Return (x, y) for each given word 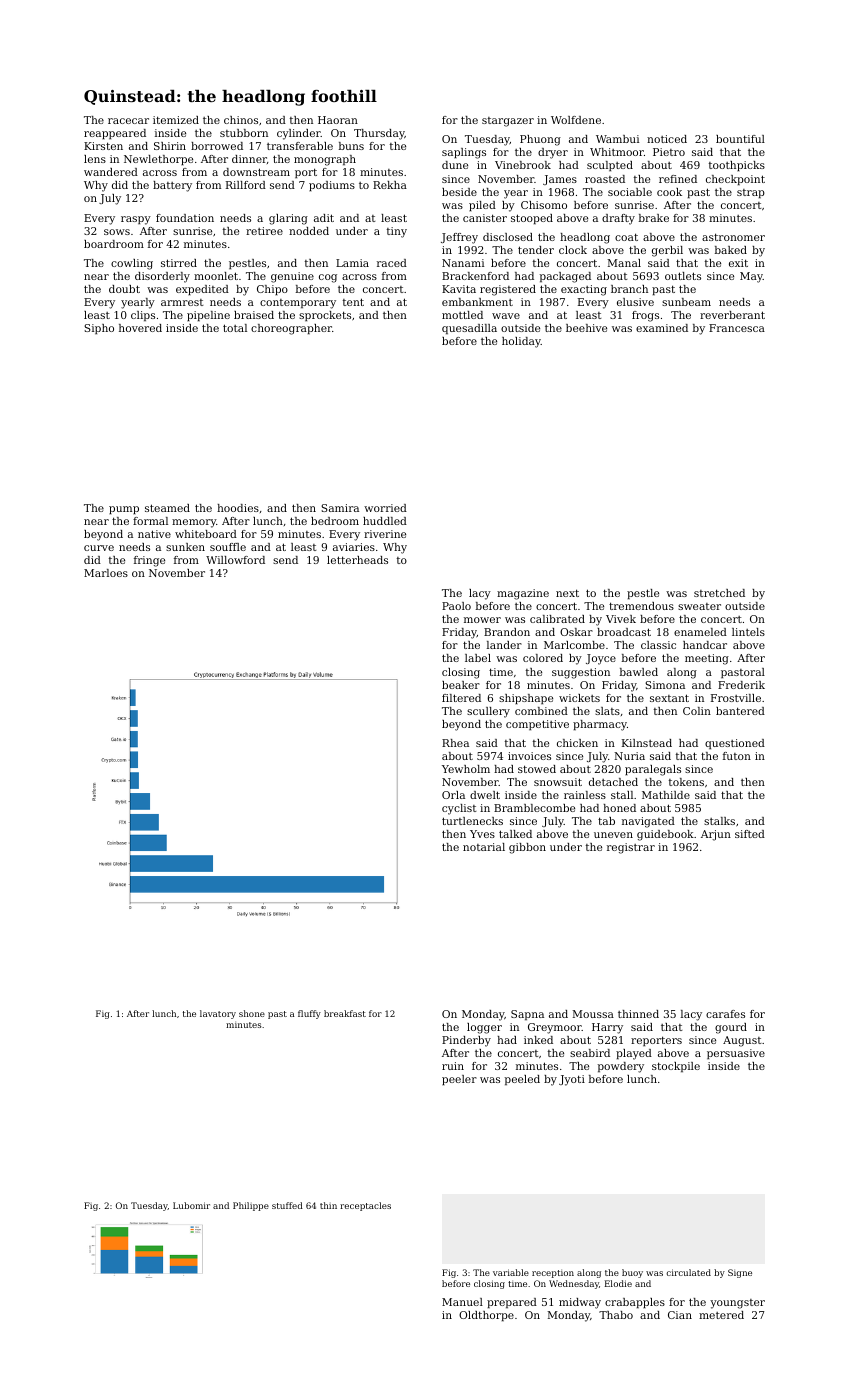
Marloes (106, 573)
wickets (579, 698)
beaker (461, 685)
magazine (523, 594)
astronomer (733, 237)
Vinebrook (523, 165)
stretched (719, 593)
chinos (241, 120)
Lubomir (191, 1205)
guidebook (665, 835)
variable (511, 1272)
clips (143, 316)
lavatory (218, 1014)
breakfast (345, 1013)
